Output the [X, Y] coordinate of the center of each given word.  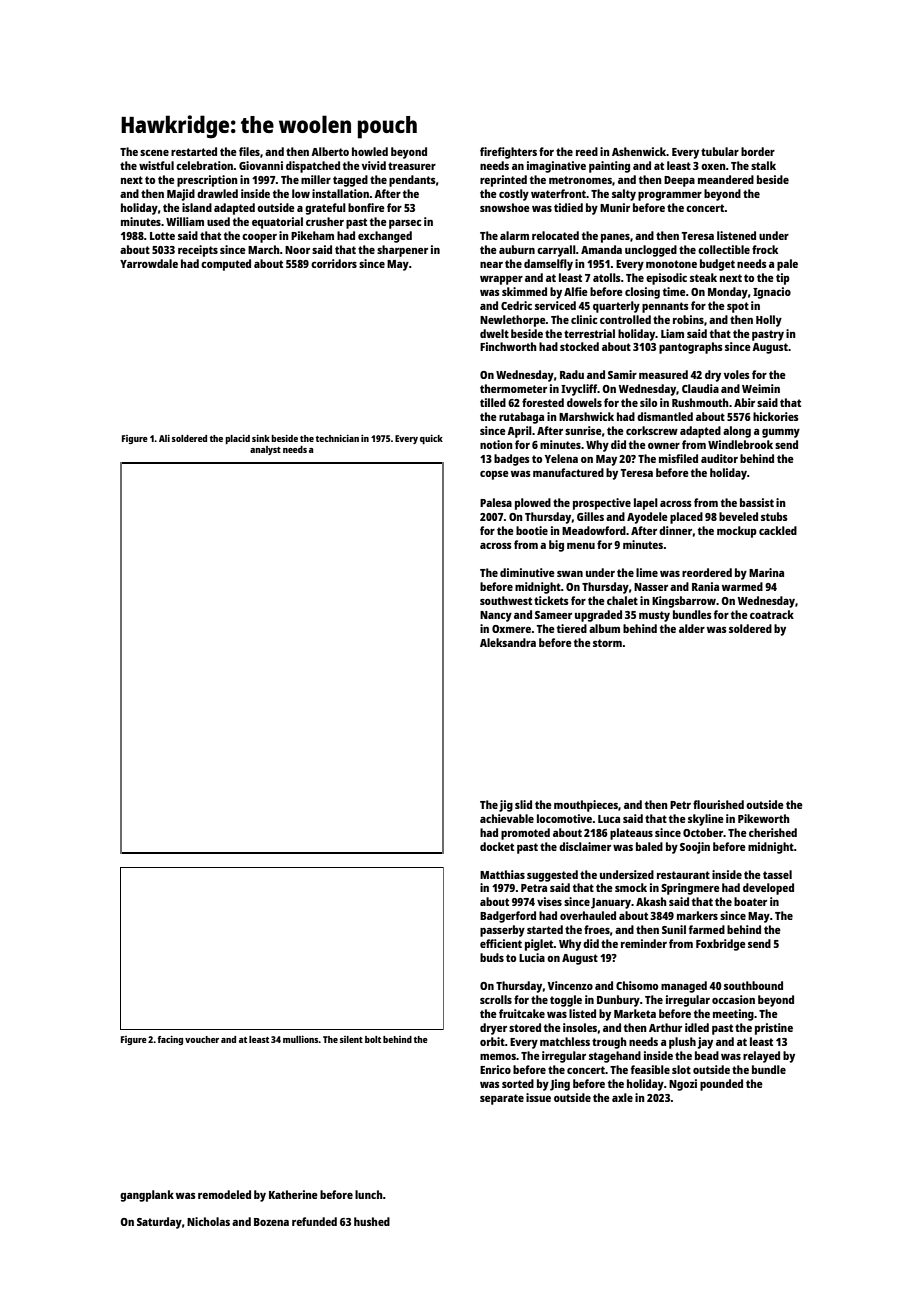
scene [154, 153]
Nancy [496, 616]
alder [692, 628]
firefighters [508, 153]
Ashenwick [639, 151]
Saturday [159, 1223]
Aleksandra [508, 642]
